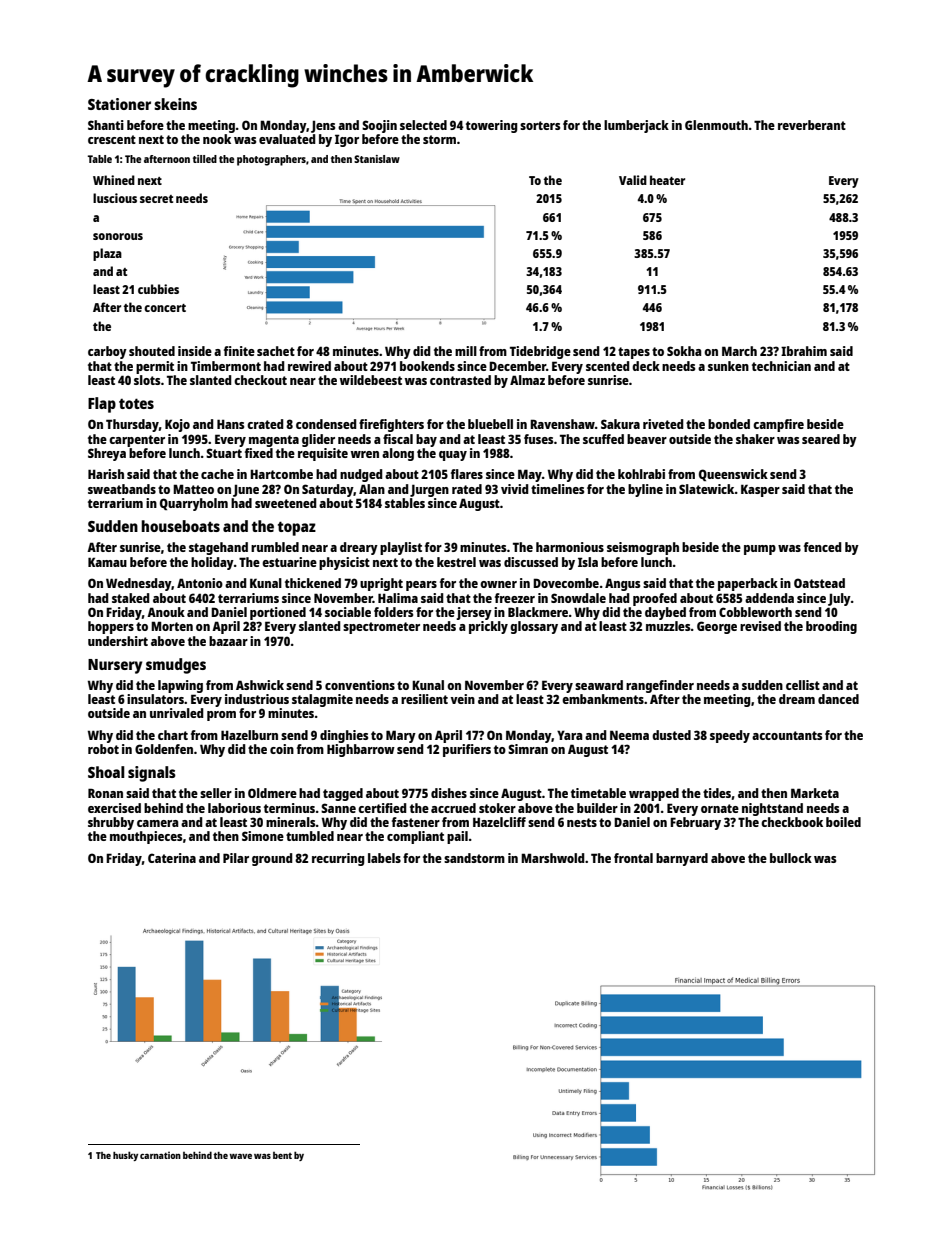  I want to click on pail, so click(457, 837).
